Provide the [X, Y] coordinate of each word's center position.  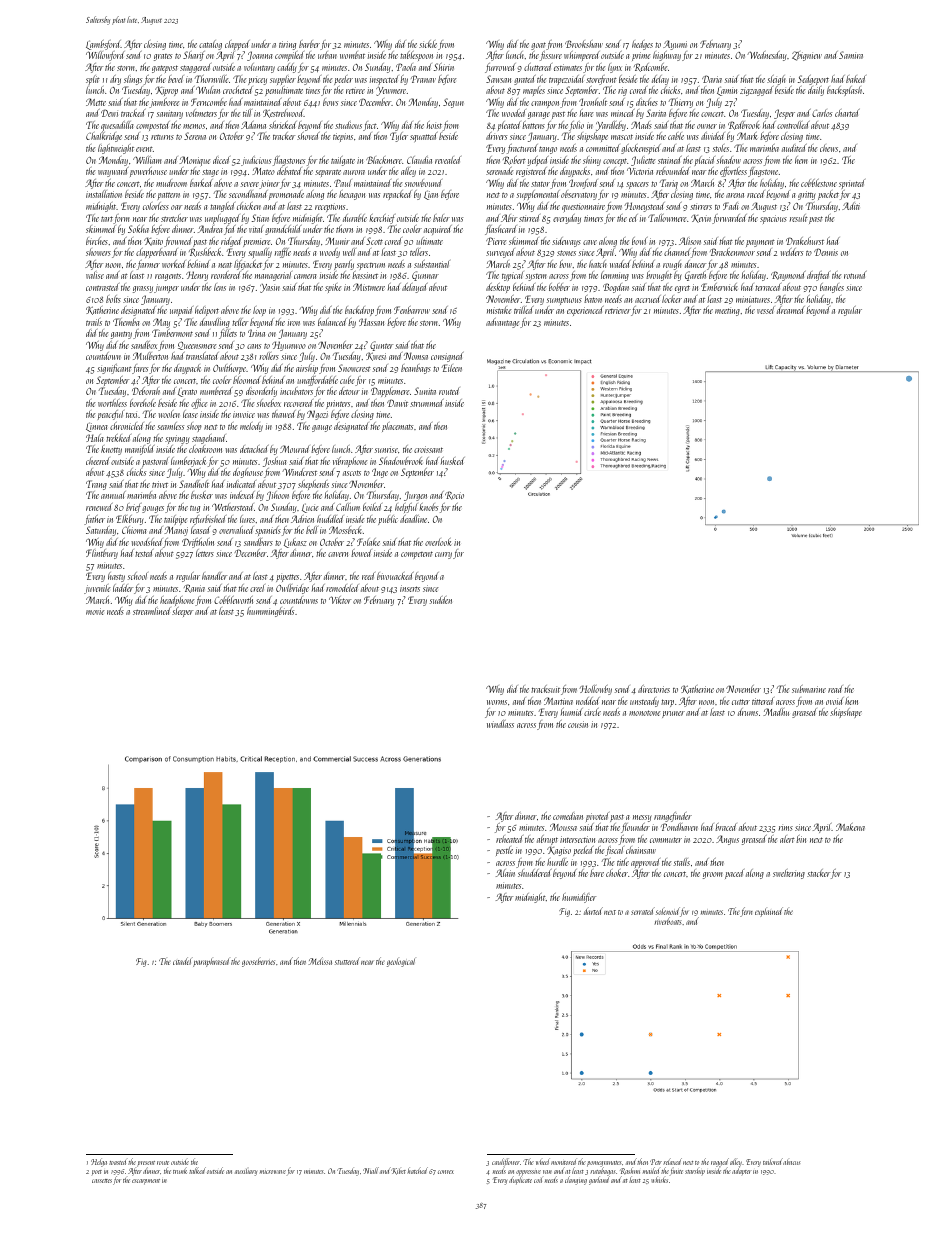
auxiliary [246, 1172]
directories [654, 689]
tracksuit [545, 689]
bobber [559, 287]
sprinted [852, 184]
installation [104, 194]
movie [95, 611]
